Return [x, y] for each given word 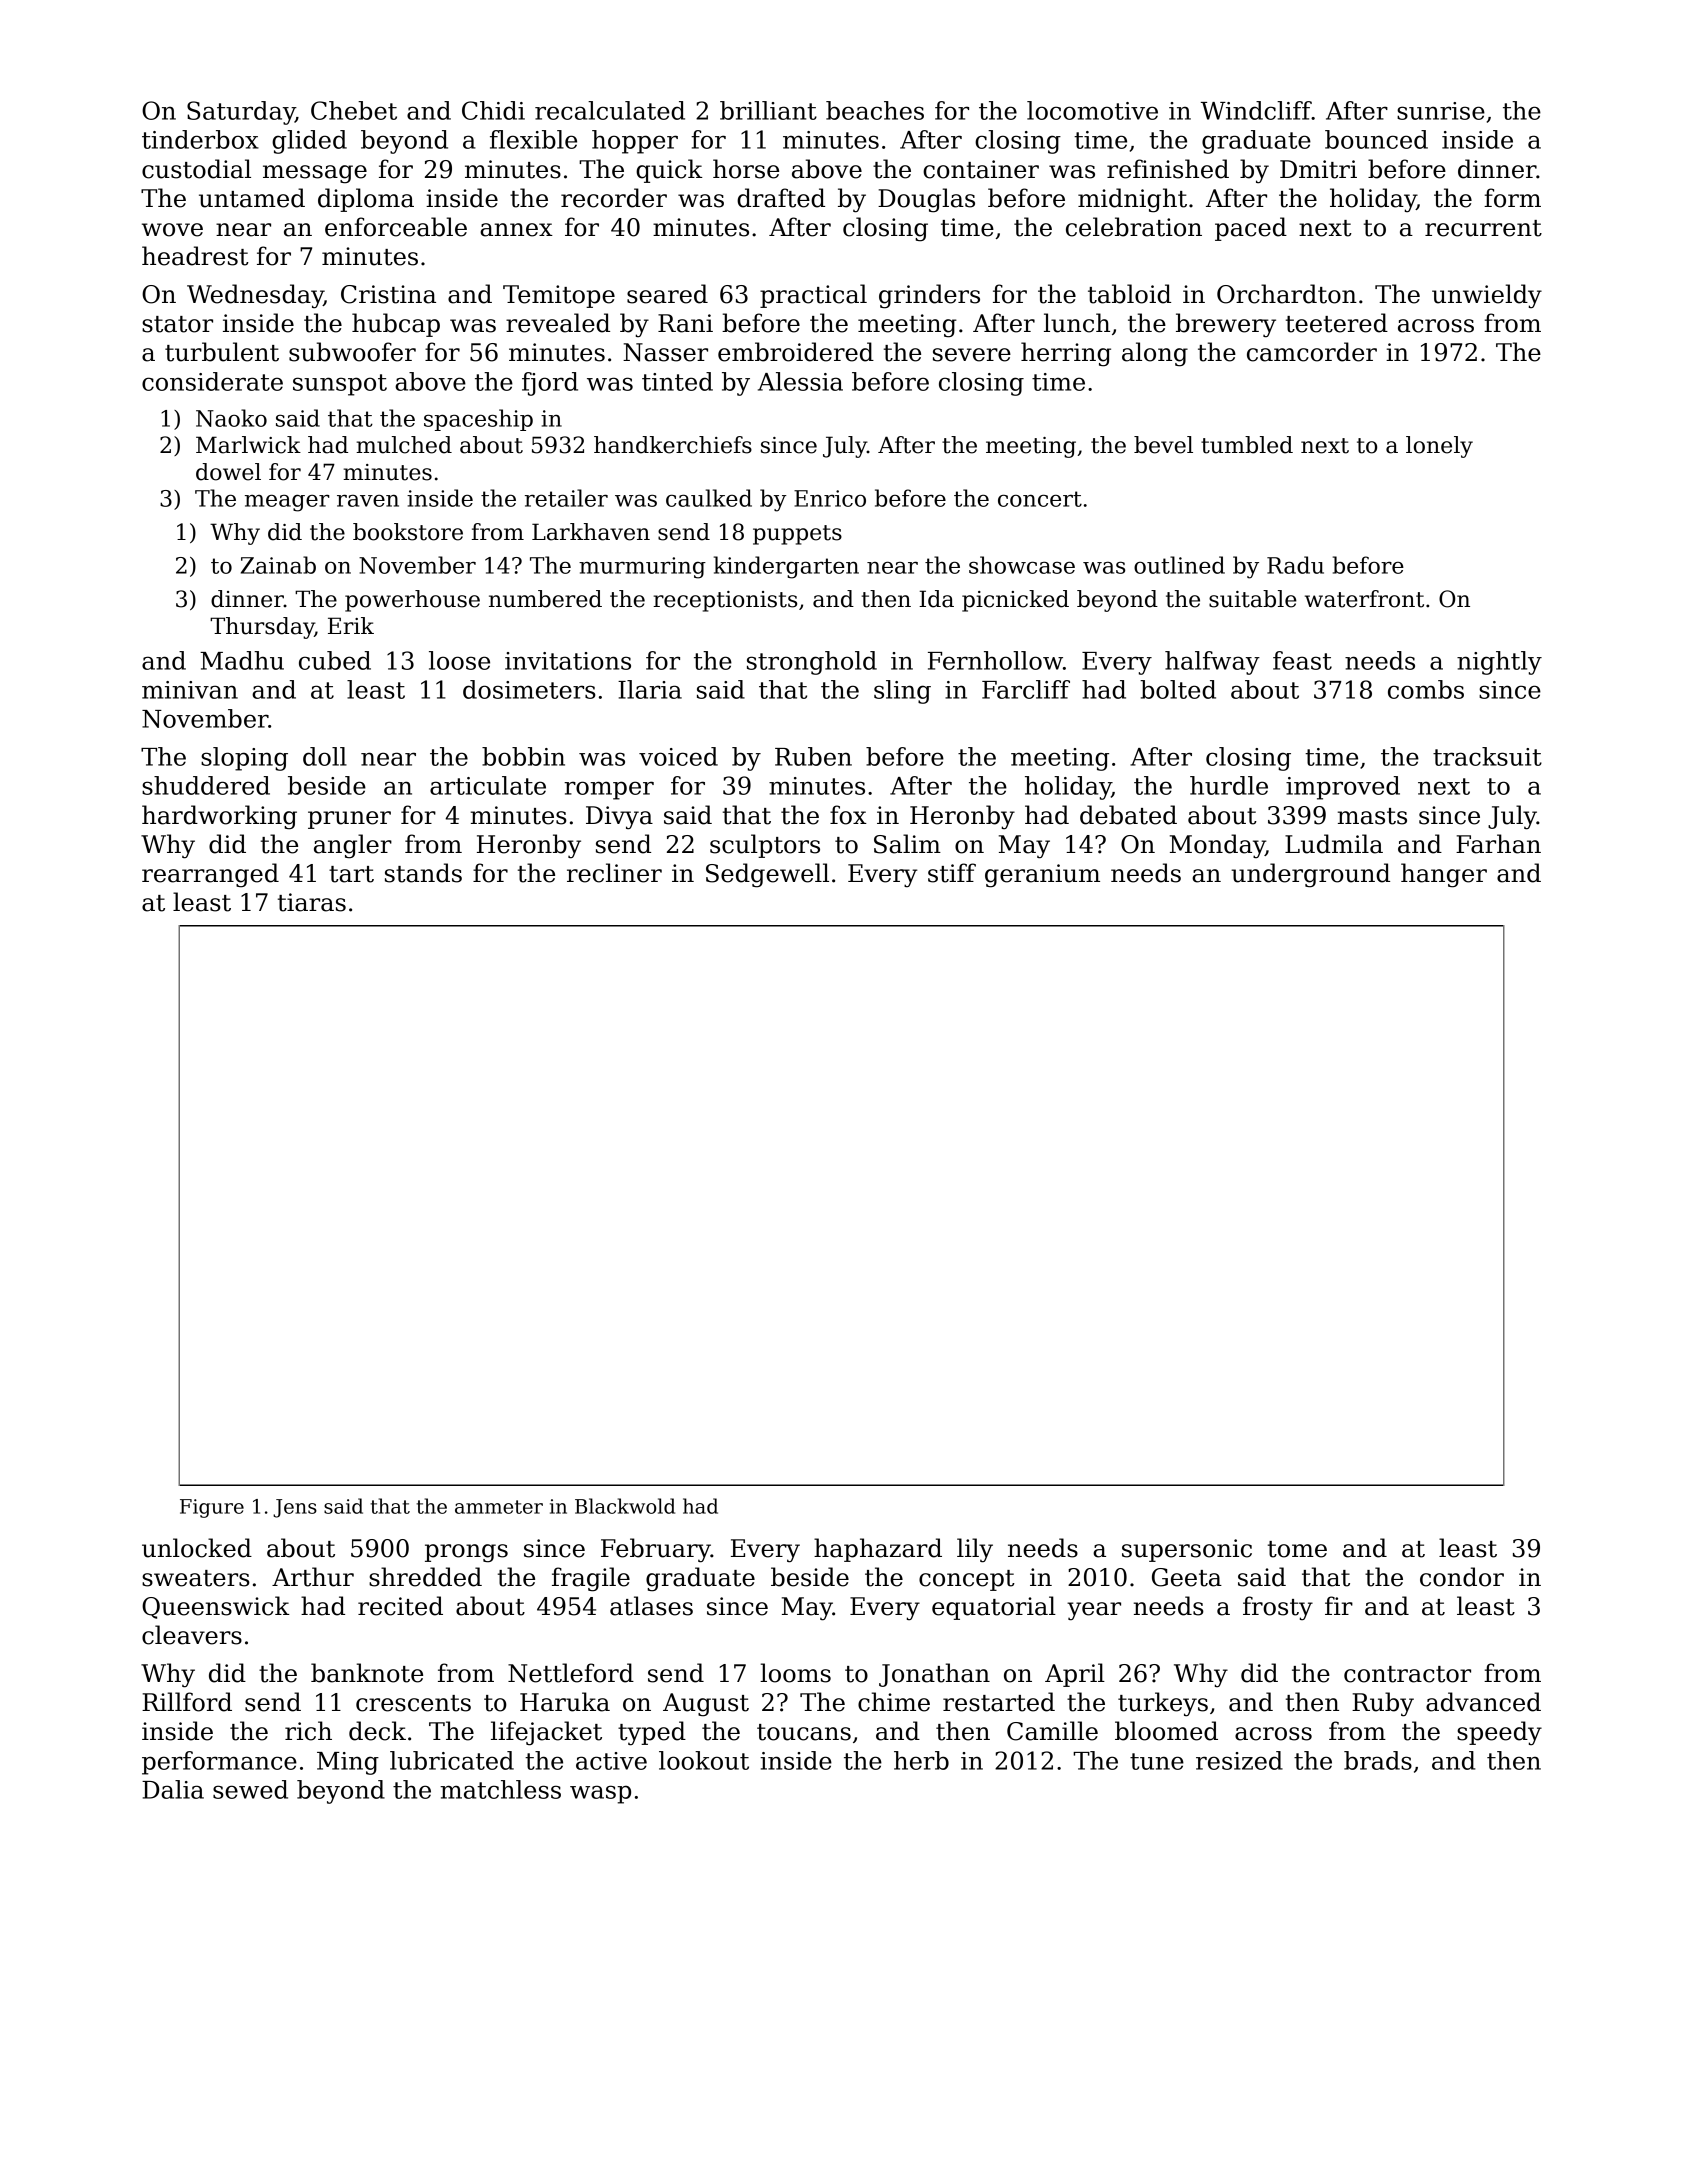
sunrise [1441, 111]
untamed [252, 198]
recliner [614, 873]
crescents [413, 1703]
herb [921, 1760]
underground [1310, 875]
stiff [952, 873]
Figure [212, 1508]
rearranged [210, 875]
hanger [1444, 875]
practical [813, 296]
